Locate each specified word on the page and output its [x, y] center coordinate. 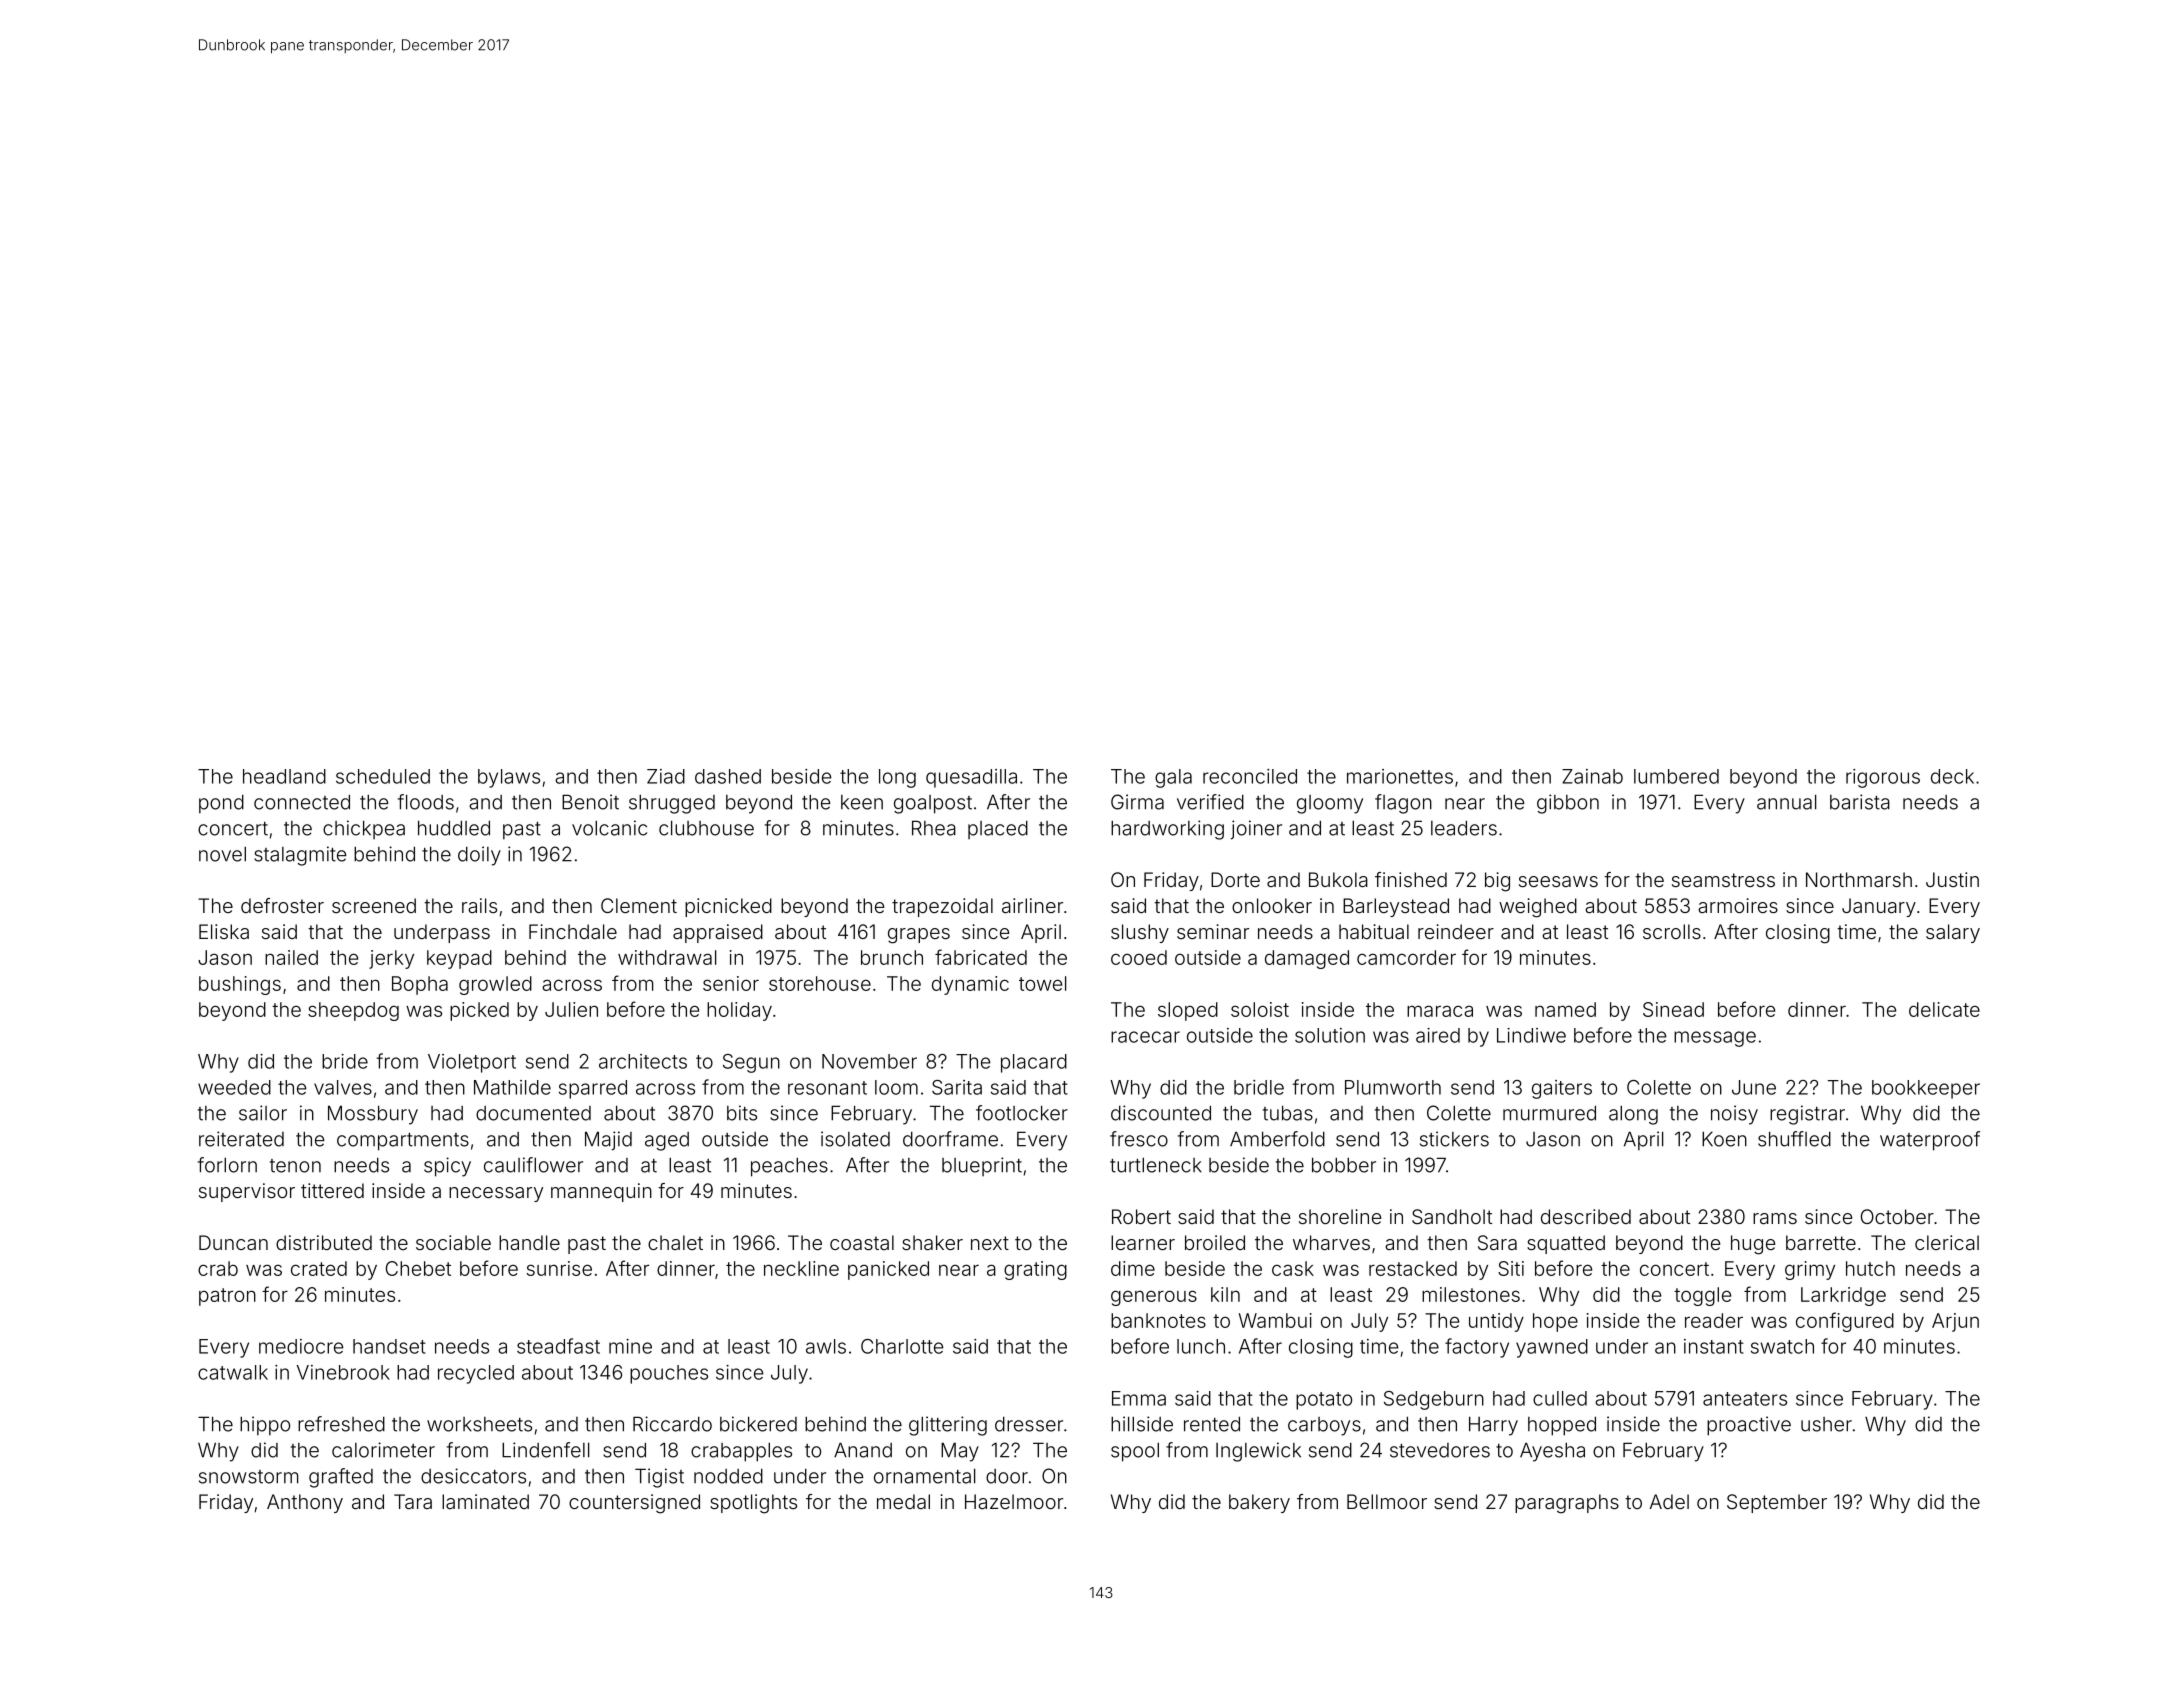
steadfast [558, 1346]
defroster [282, 905]
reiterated [241, 1139]
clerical [1947, 1242]
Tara [413, 1501]
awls [826, 1346]
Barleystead [1396, 907]
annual [1786, 802]
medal [903, 1501]
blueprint [982, 1166]
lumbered [1676, 776]
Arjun [1955, 1322]
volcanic [609, 828]
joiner [1256, 830]
